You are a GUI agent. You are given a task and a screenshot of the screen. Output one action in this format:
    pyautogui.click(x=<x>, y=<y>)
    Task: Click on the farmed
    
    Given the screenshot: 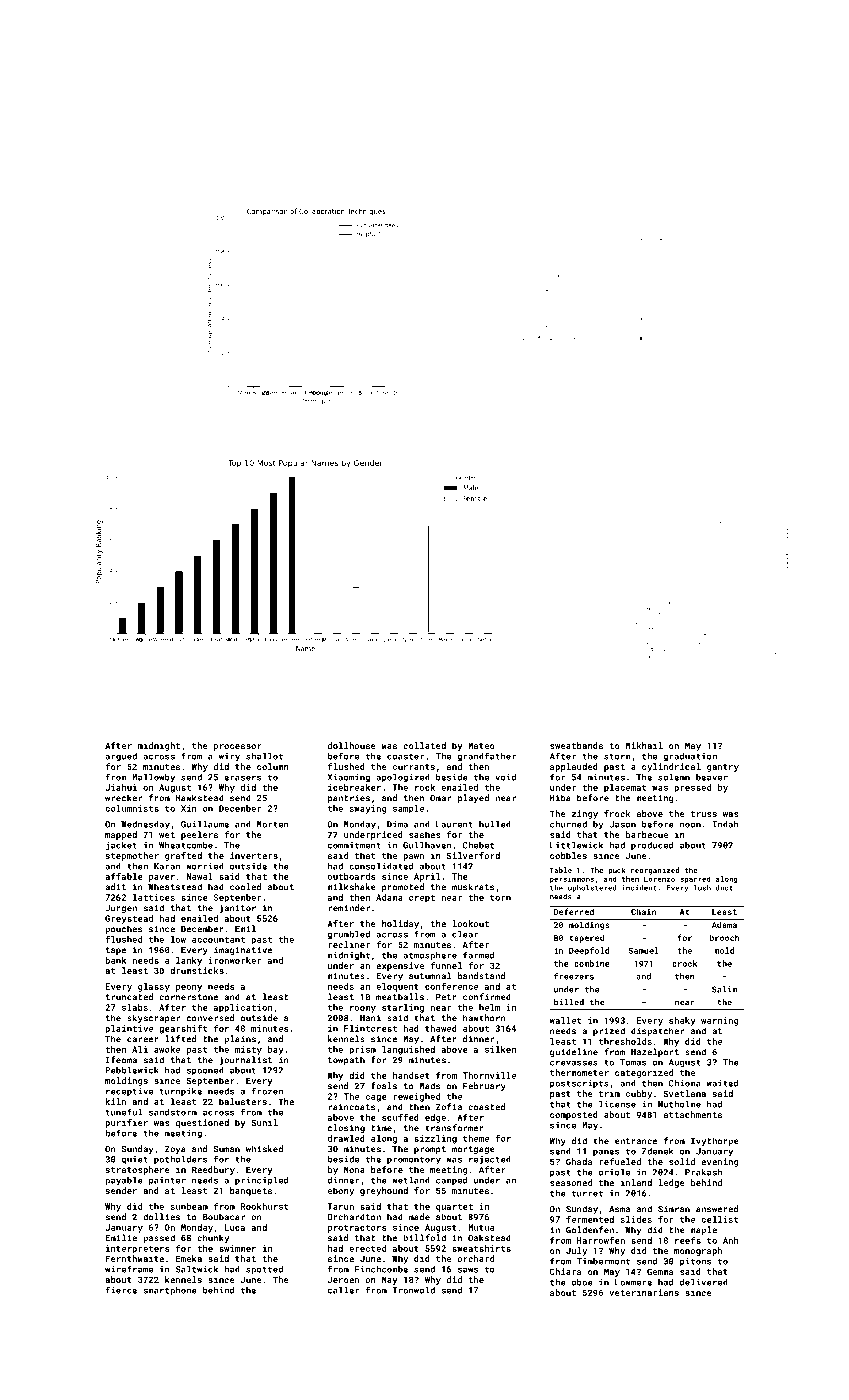 What is the action you would take?
    pyautogui.click(x=478, y=955)
